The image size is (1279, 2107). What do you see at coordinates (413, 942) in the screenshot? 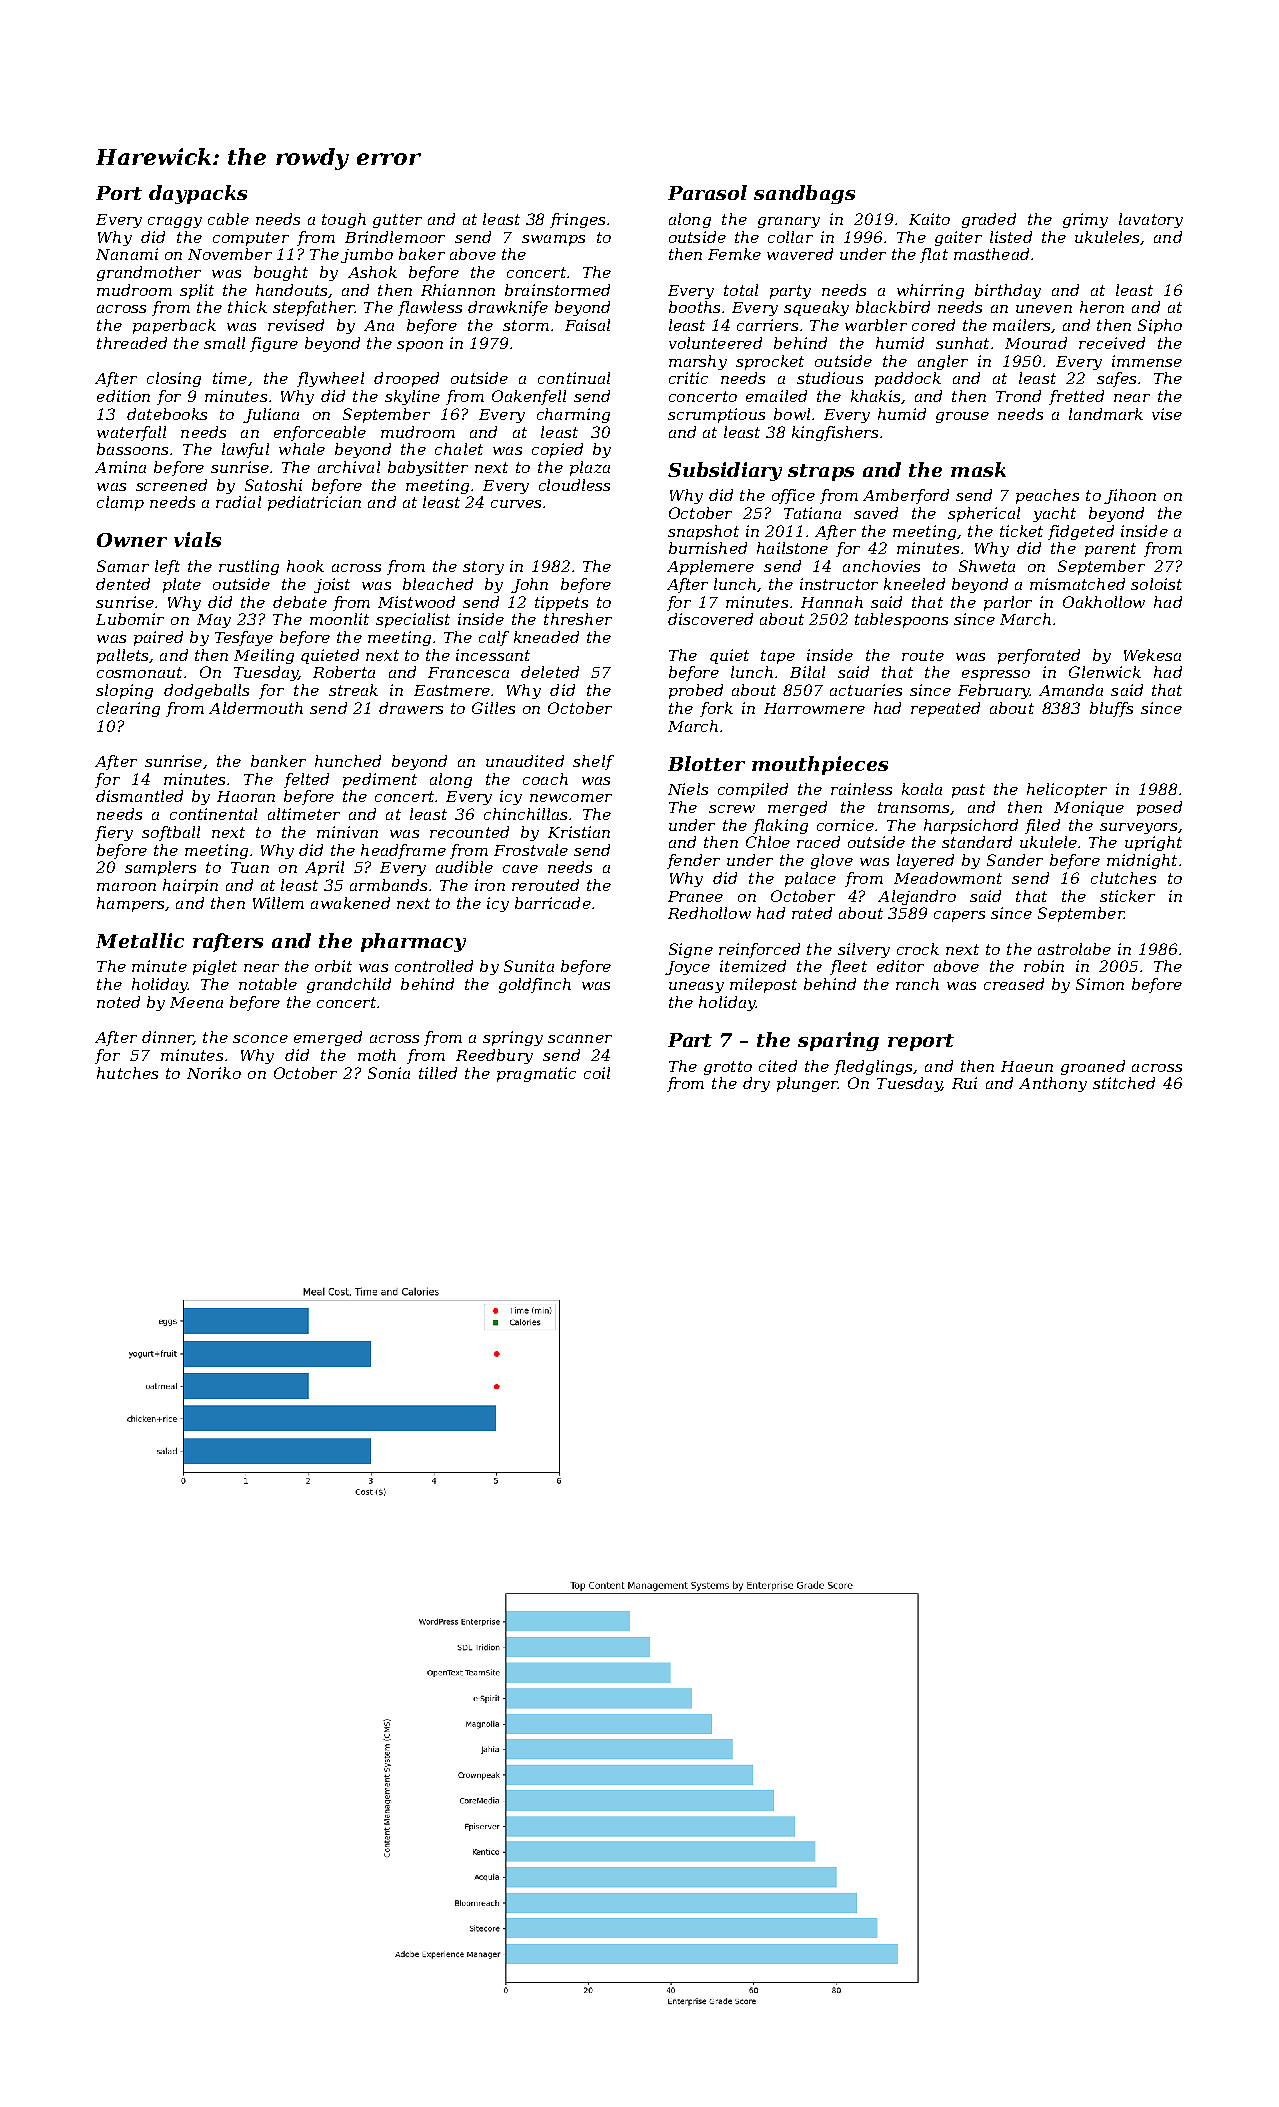
I see `pharmacy` at bounding box center [413, 942].
